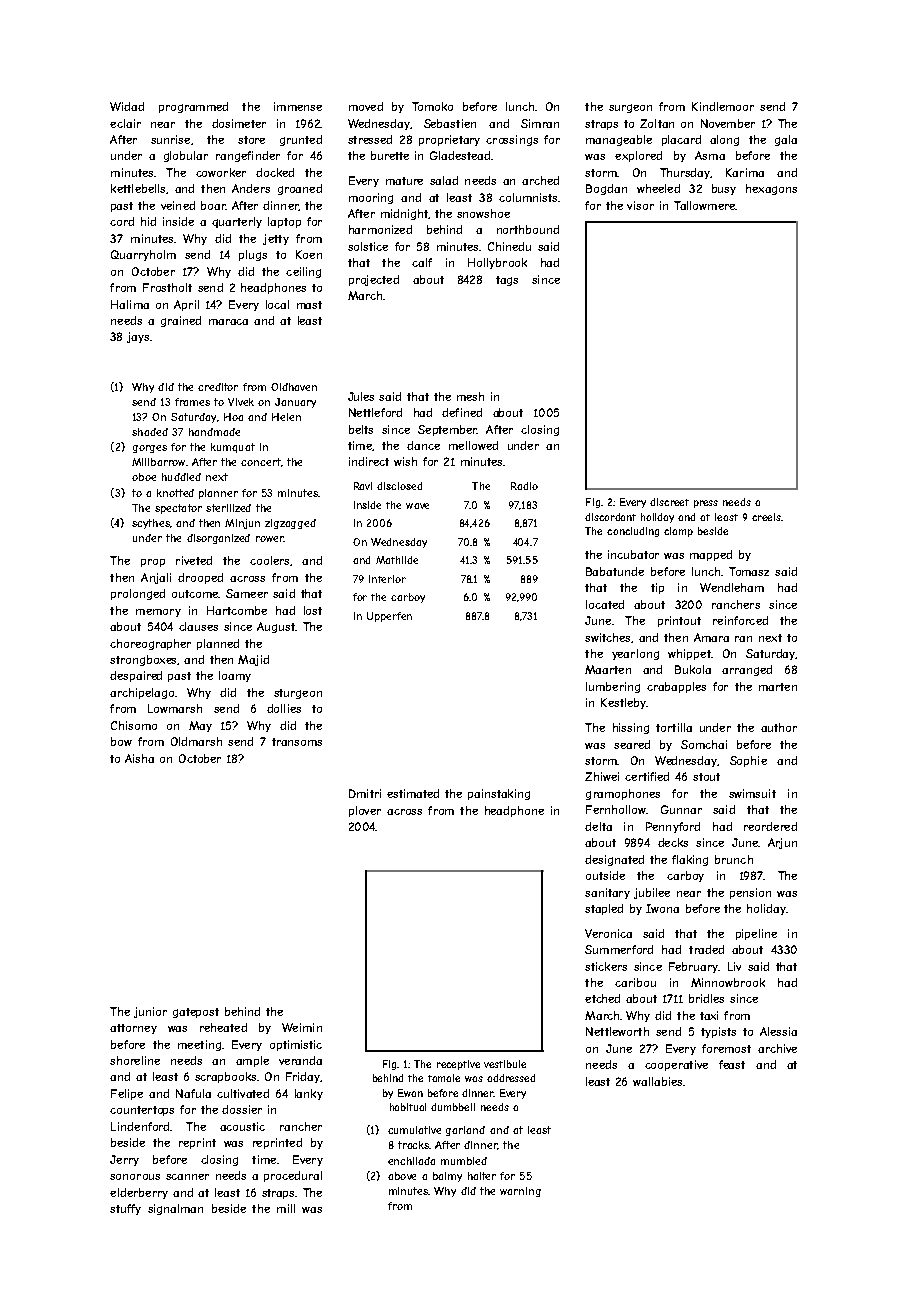 This screenshot has width=908, height=1316. I want to click on moved, so click(366, 106).
